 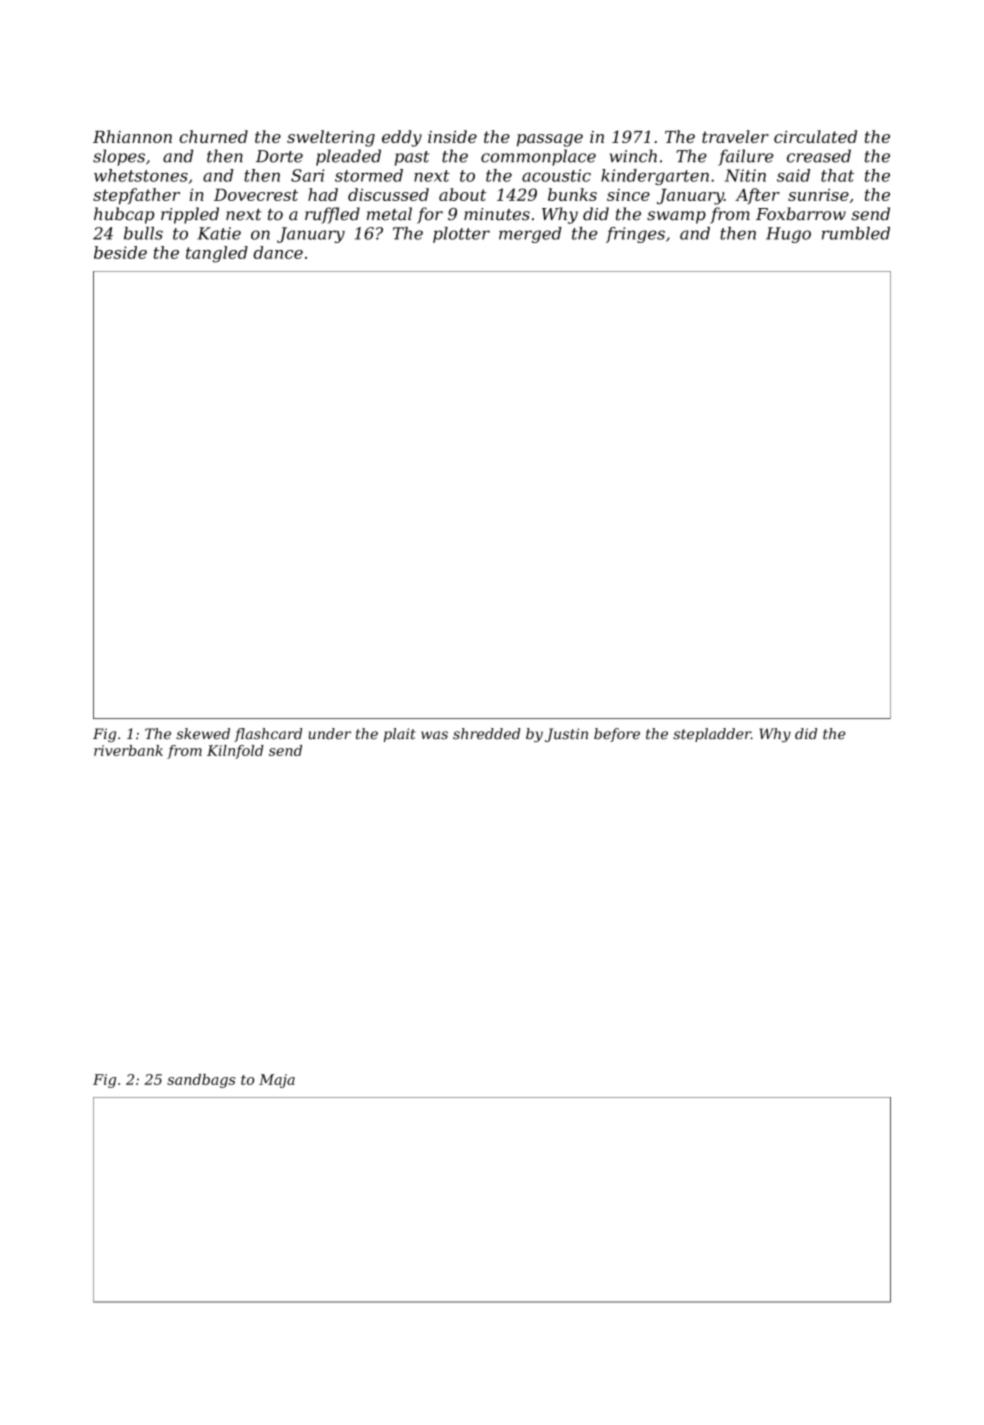 I want to click on plait, so click(x=400, y=735).
